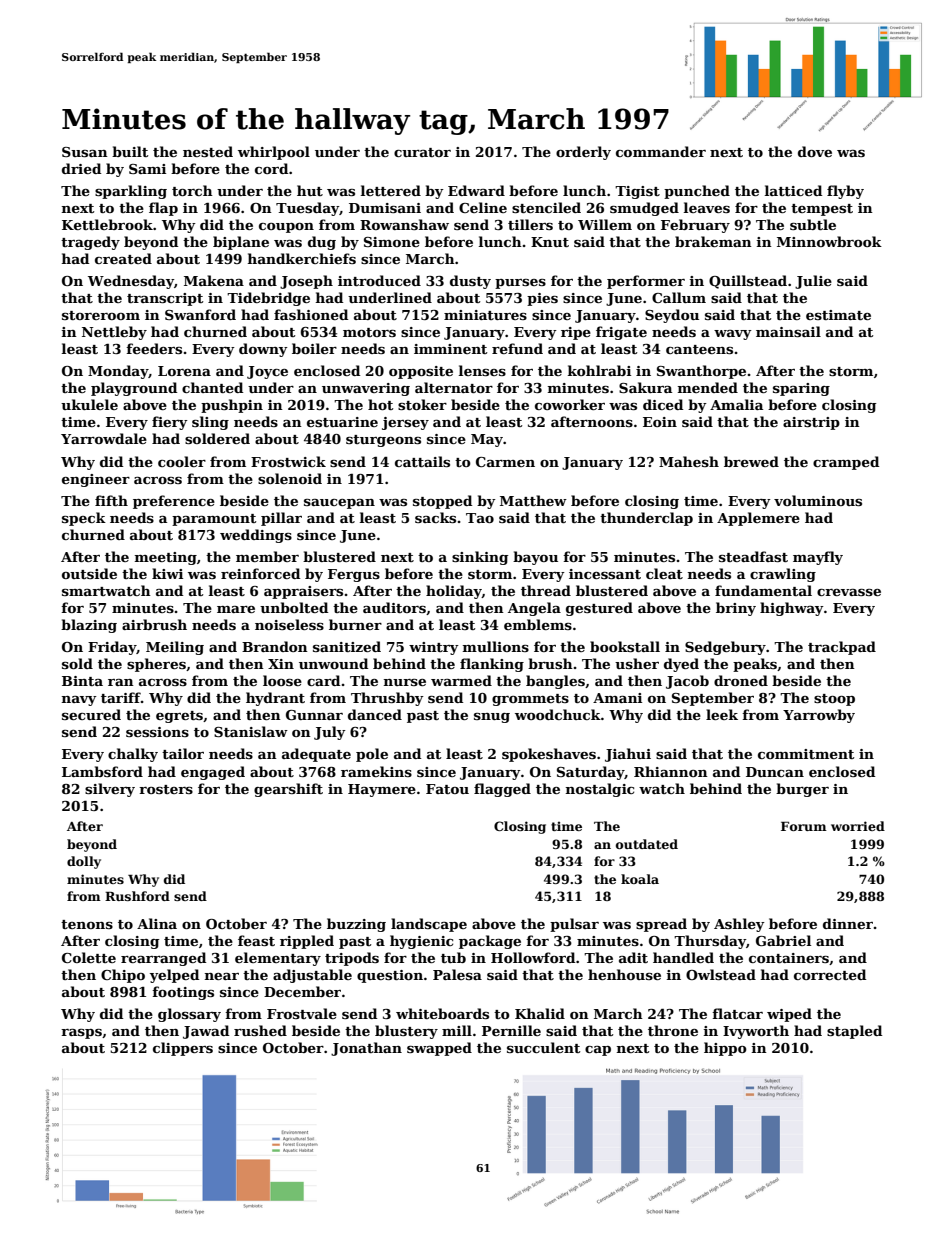  I want to click on estimate, so click(838, 315).
